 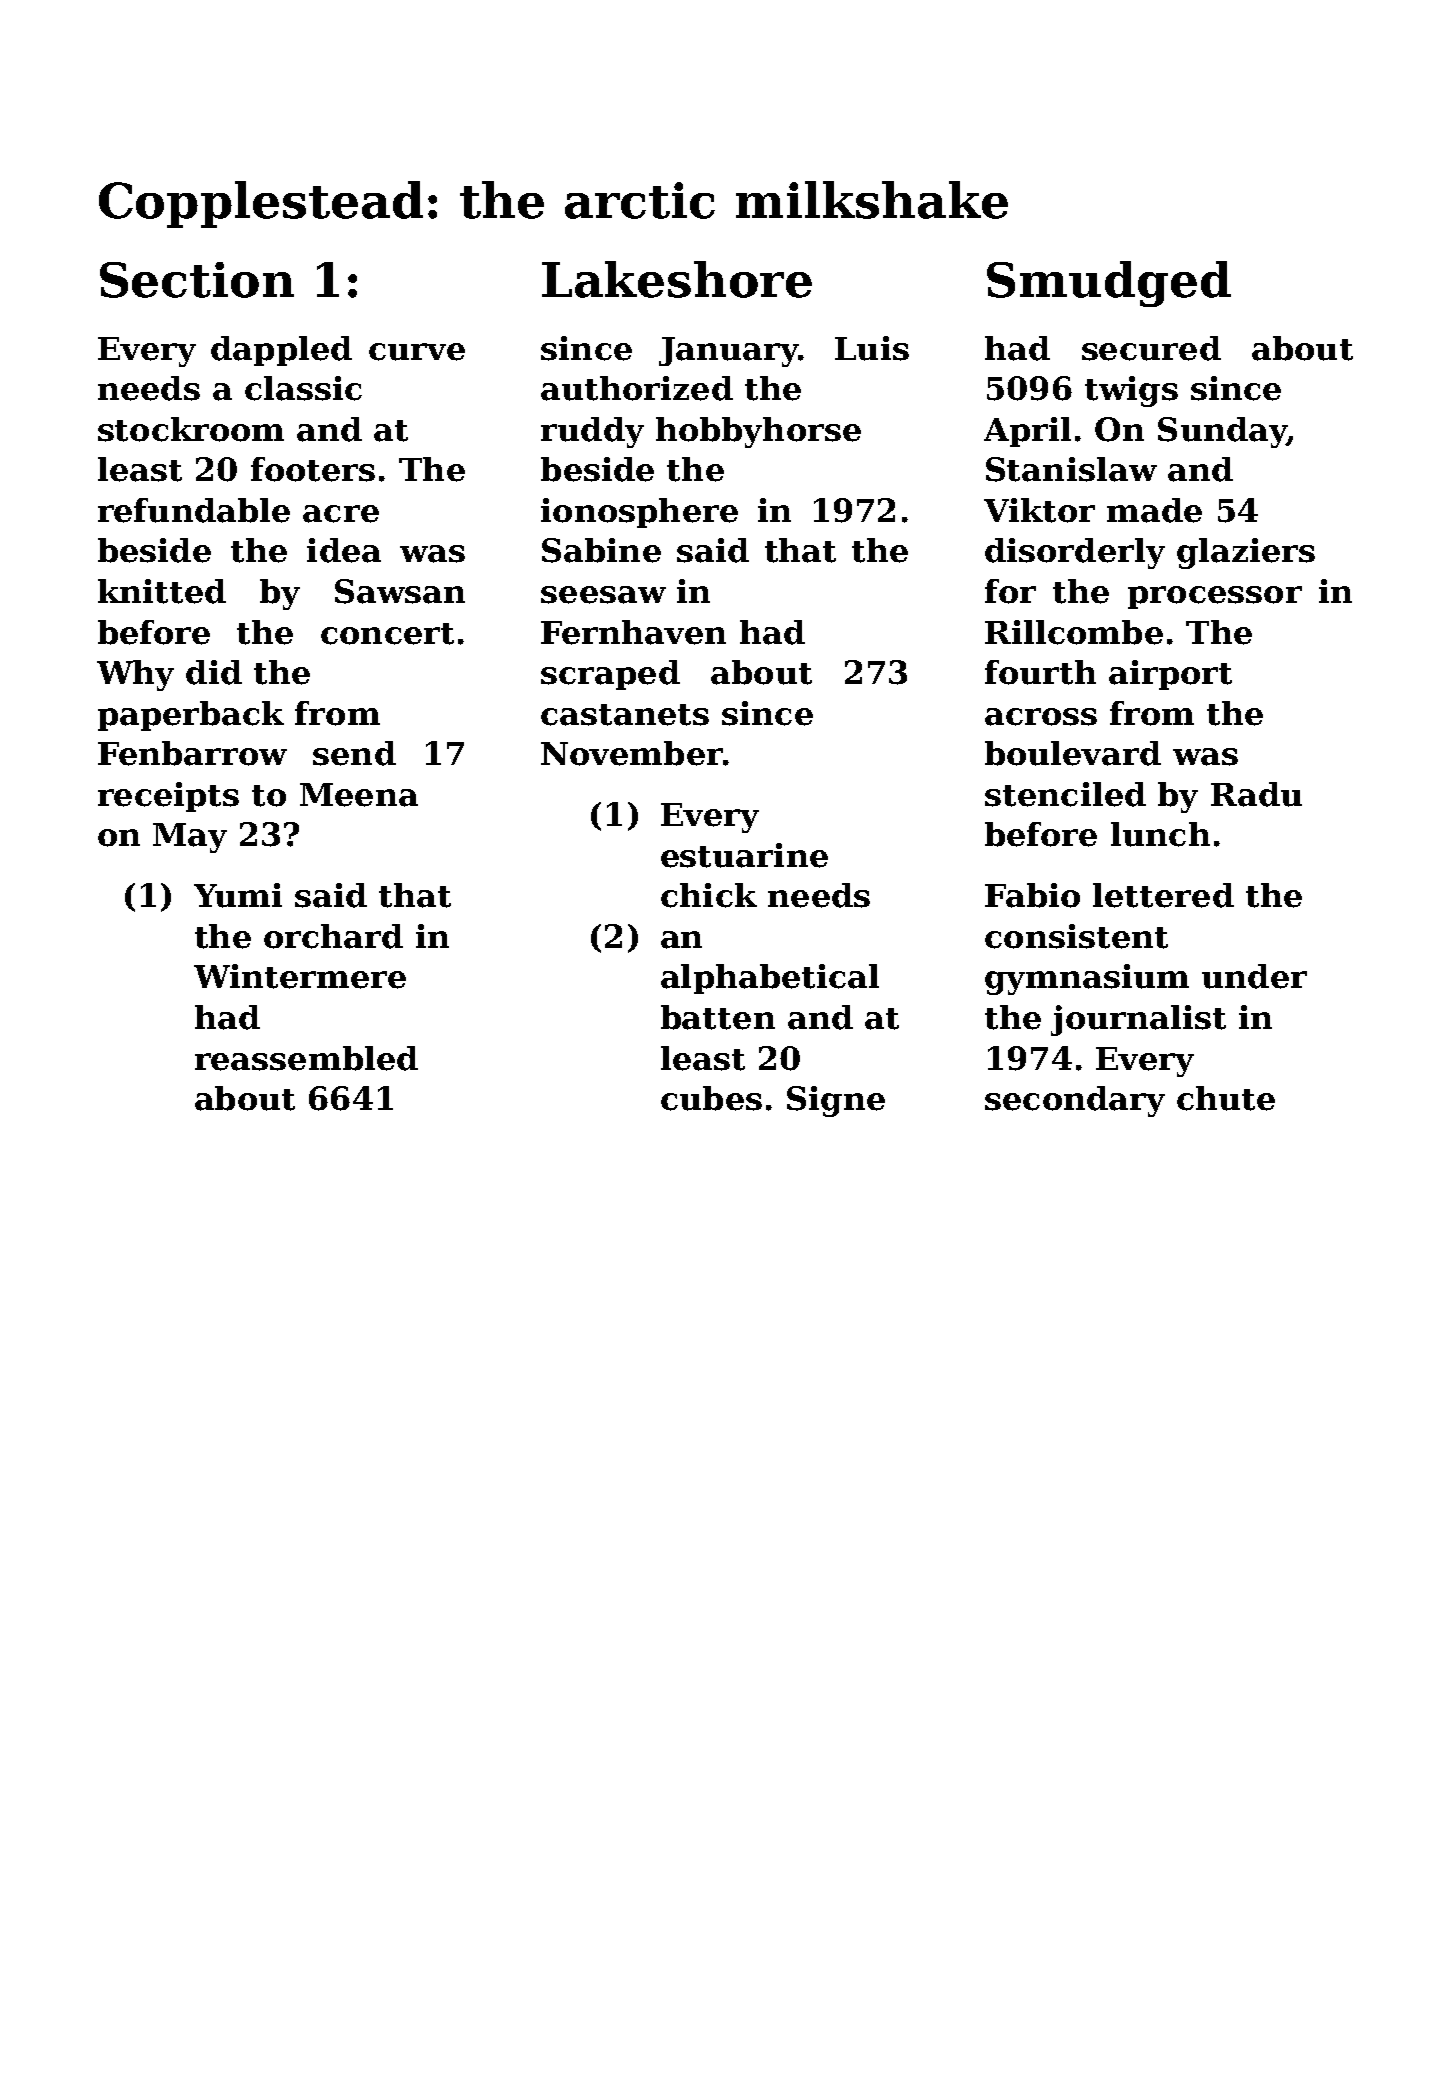 I want to click on Luis, so click(x=872, y=348).
